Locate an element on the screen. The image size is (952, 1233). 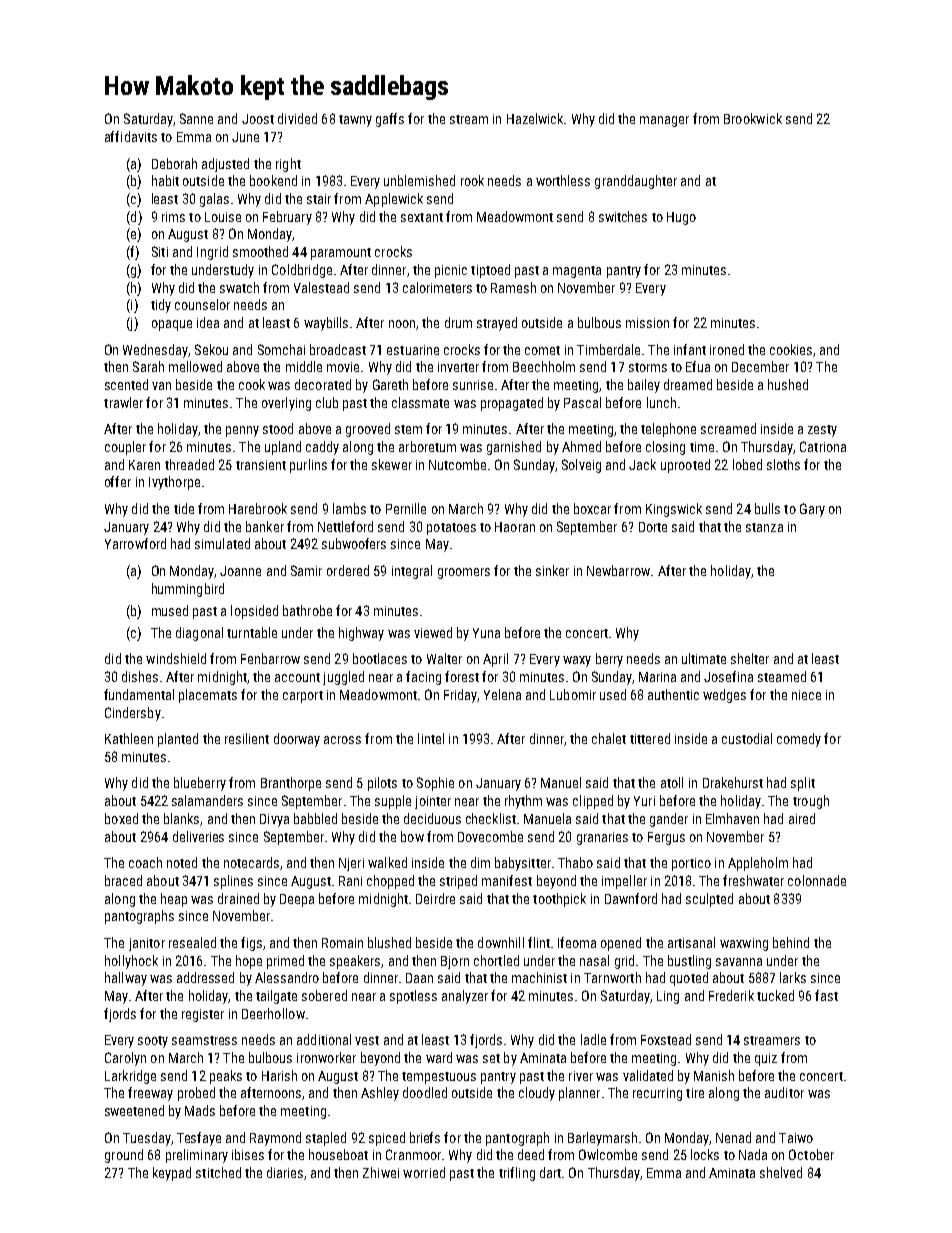
addressed is located at coordinates (205, 977).
